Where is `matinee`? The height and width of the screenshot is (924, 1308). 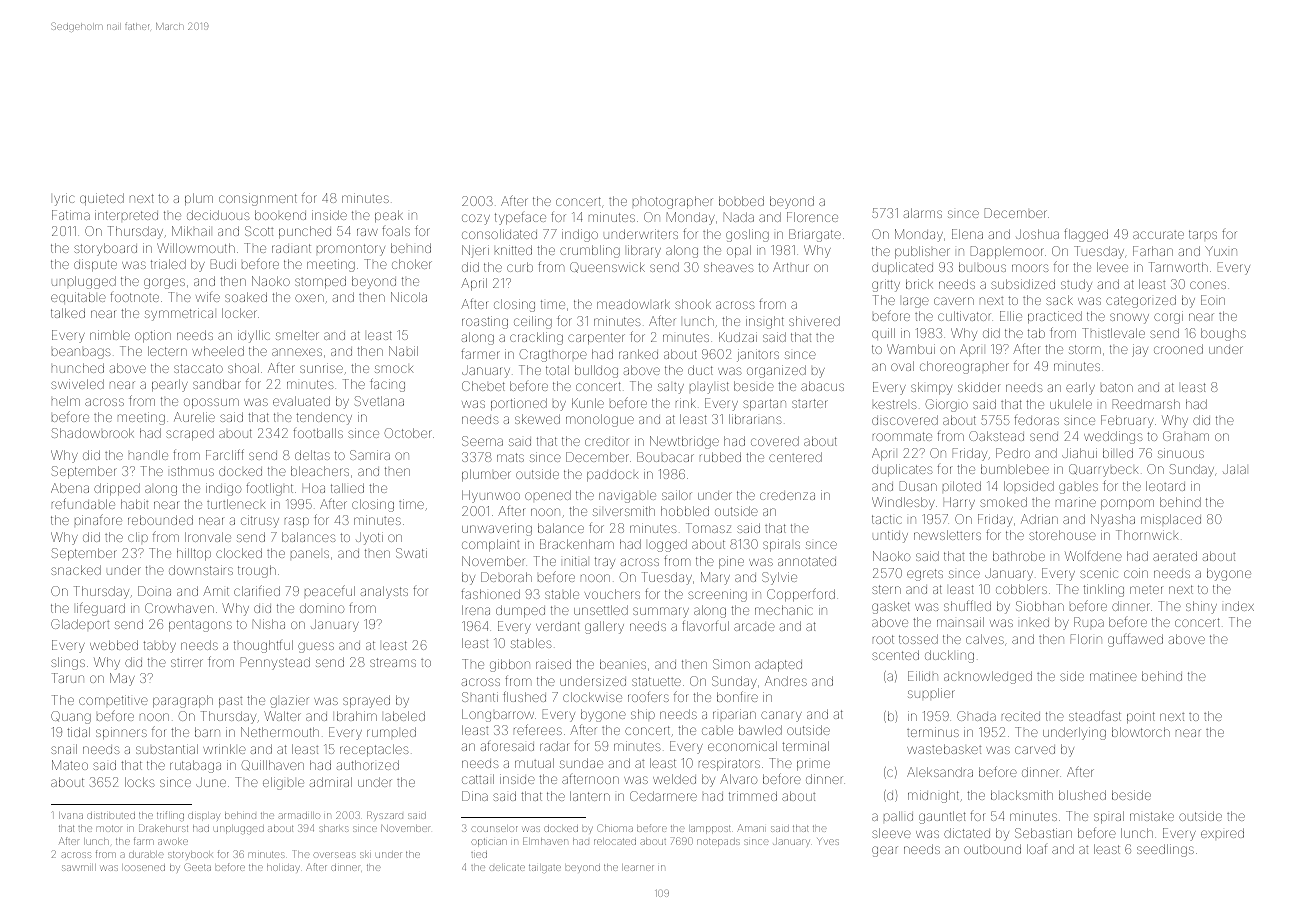 matinee is located at coordinates (1113, 676).
